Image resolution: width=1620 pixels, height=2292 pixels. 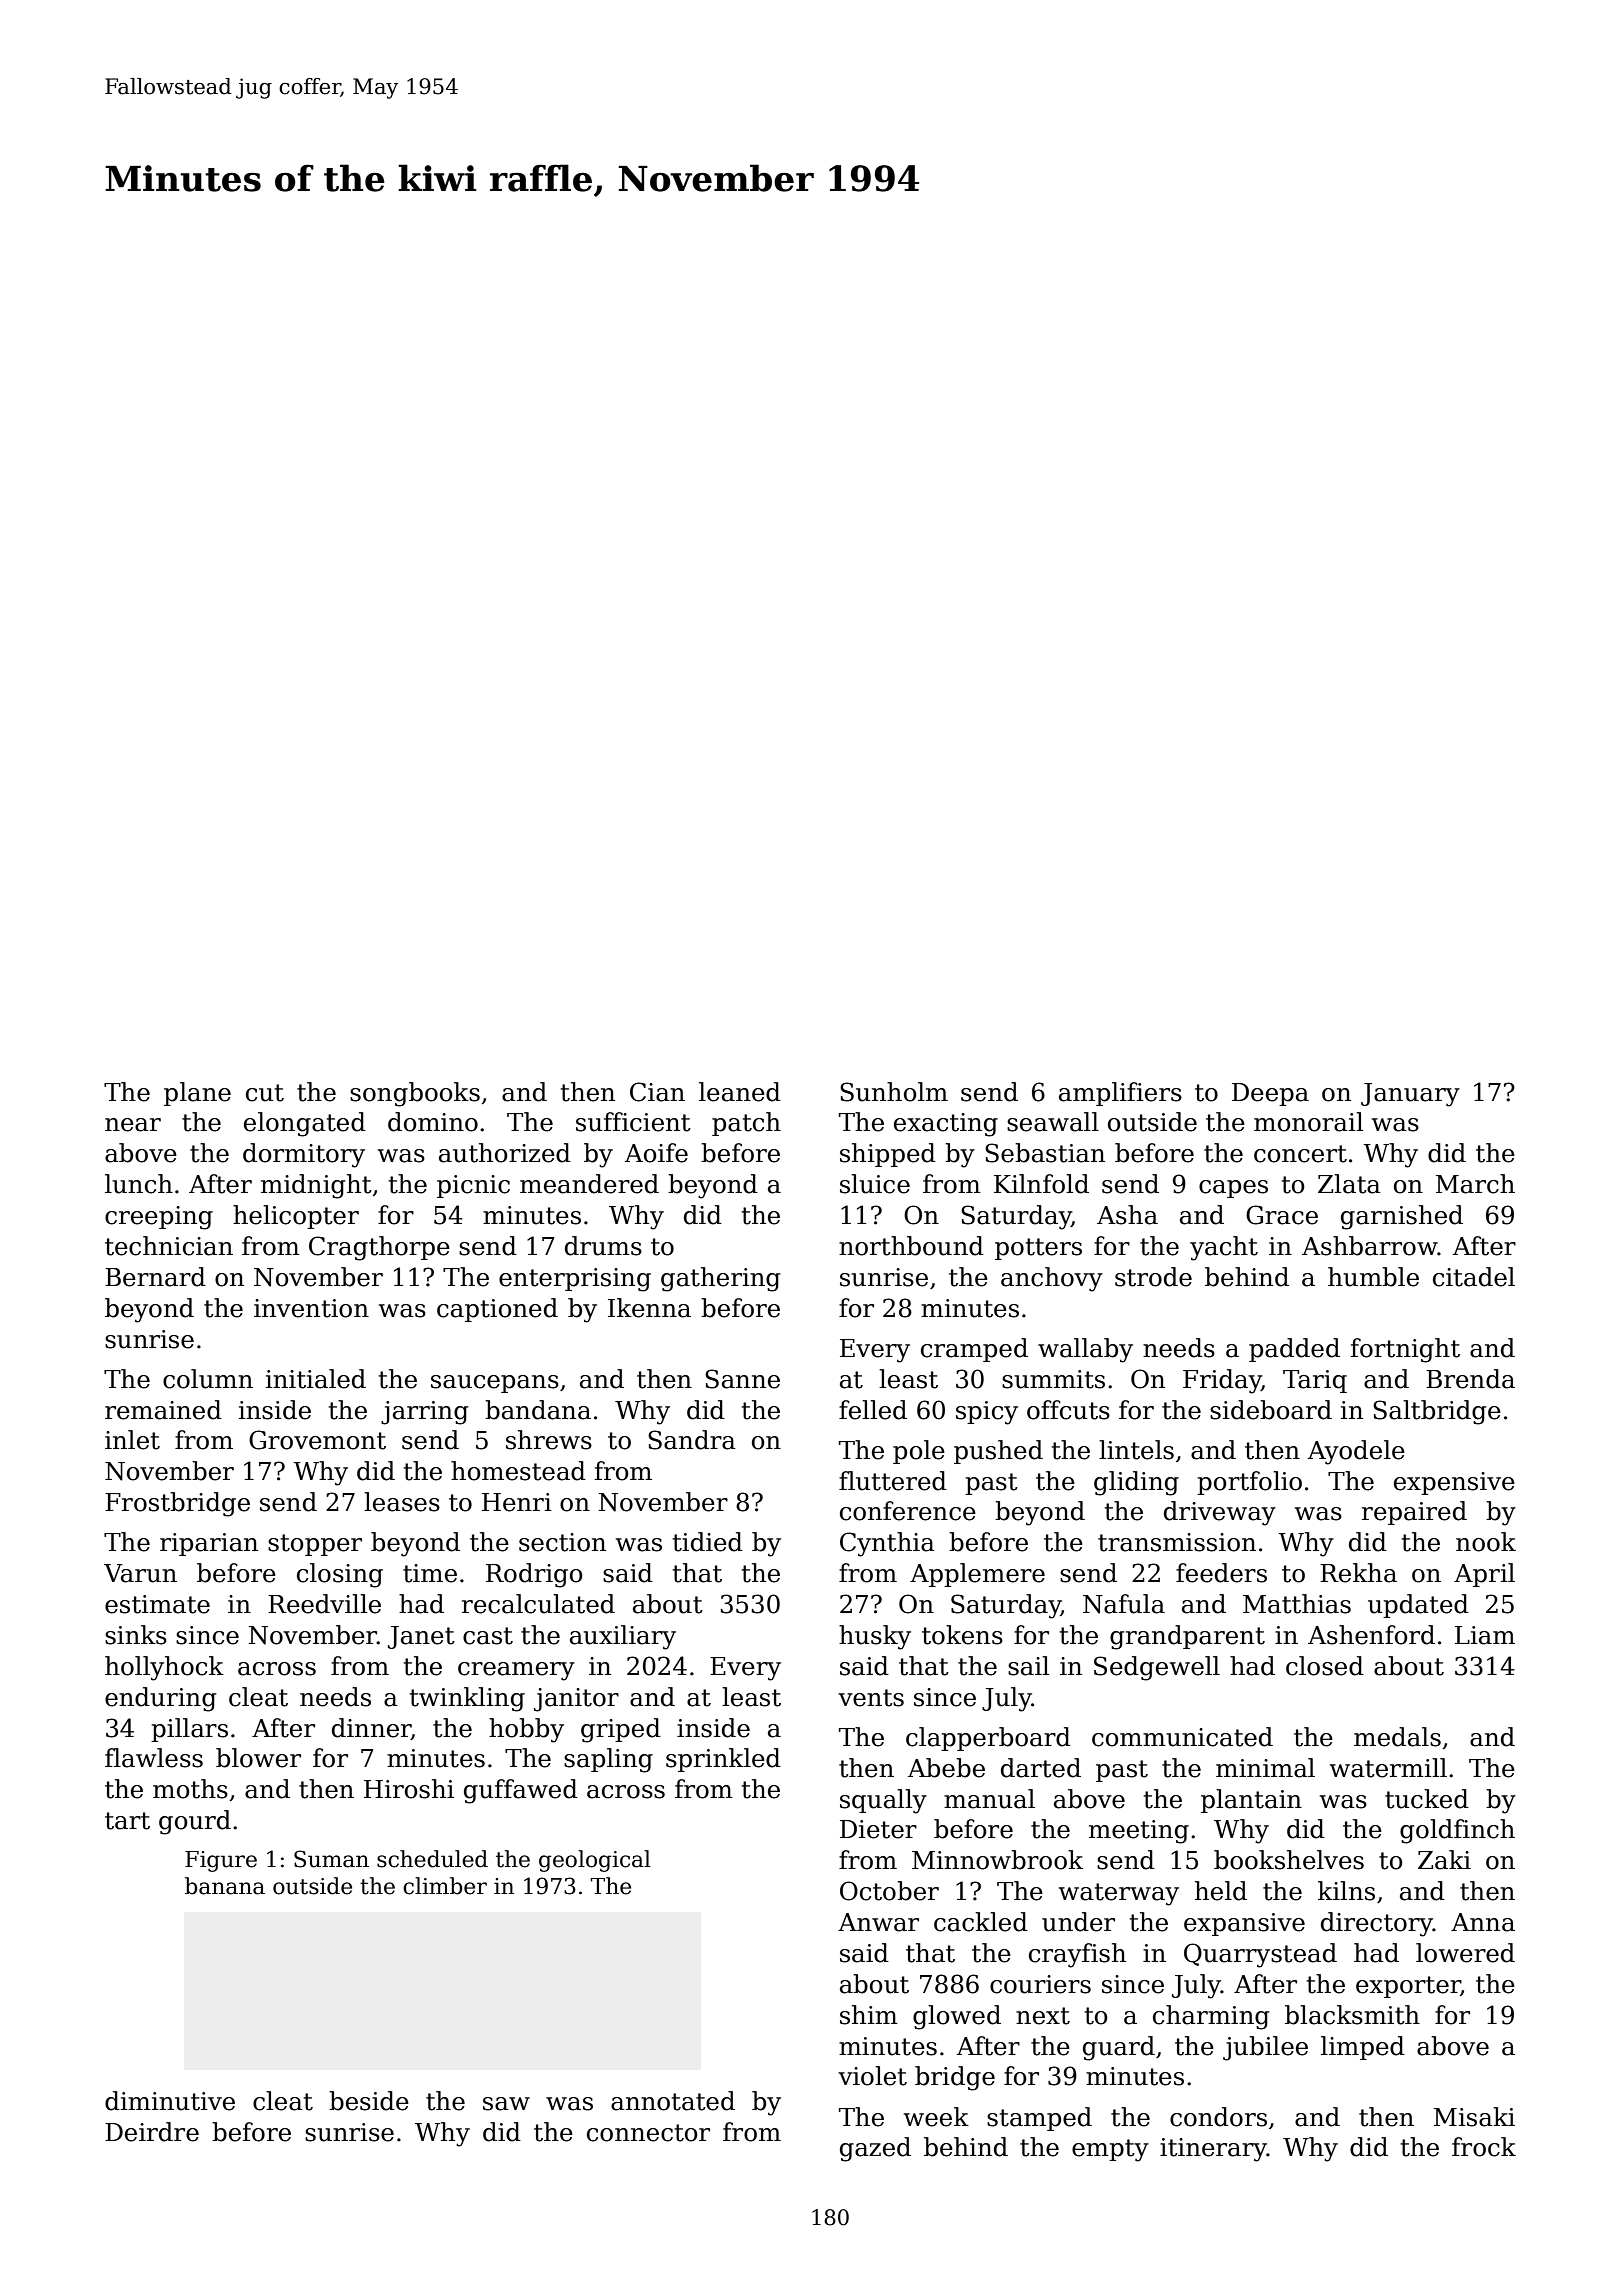 What do you see at coordinates (506, 2104) in the screenshot?
I see `saw` at bounding box center [506, 2104].
